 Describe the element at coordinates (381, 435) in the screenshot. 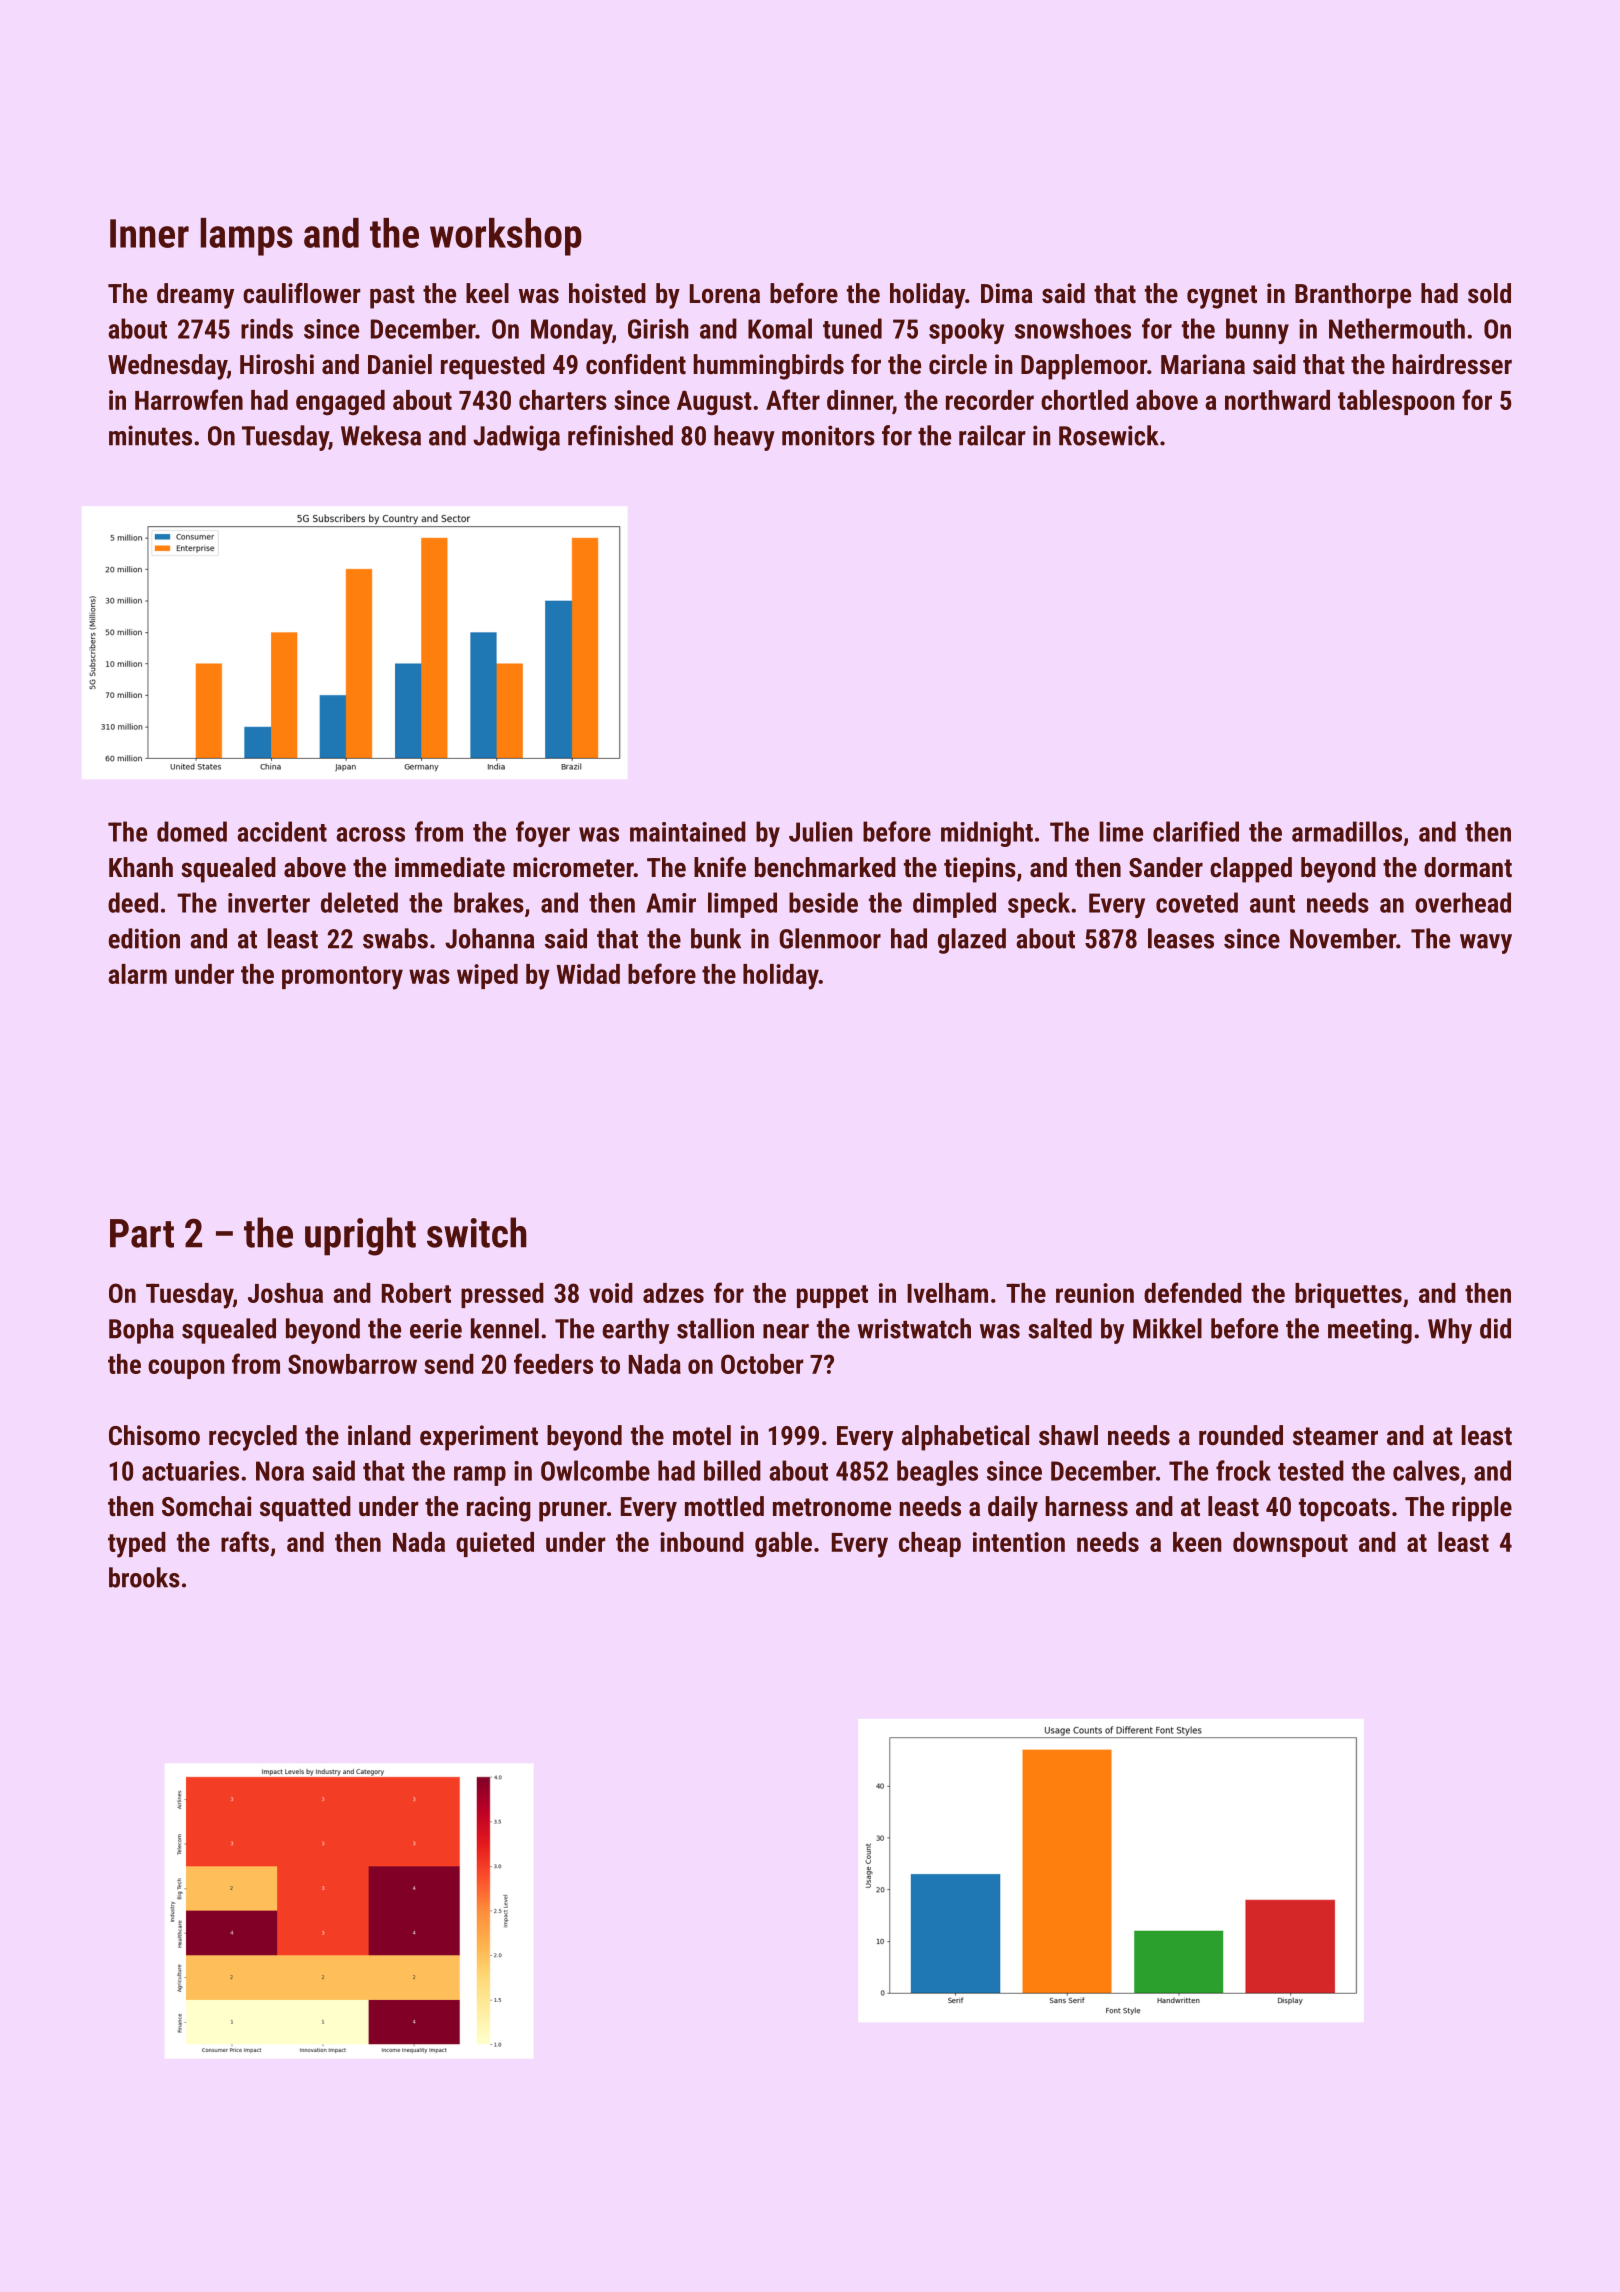

I see `Wekesa` at that location.
